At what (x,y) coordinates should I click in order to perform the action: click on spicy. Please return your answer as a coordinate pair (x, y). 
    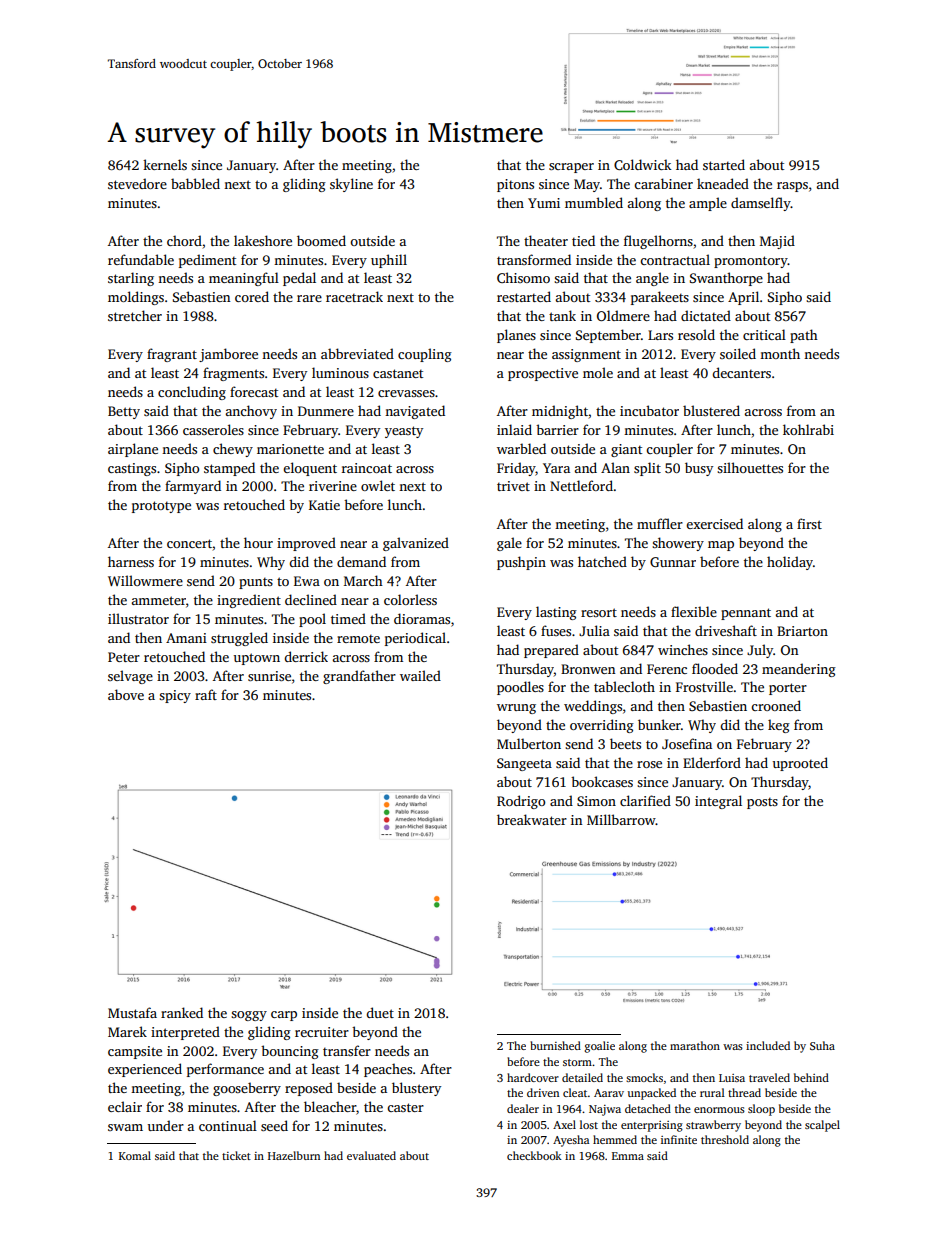
    Looking at the image, I should click on (175, 696).
